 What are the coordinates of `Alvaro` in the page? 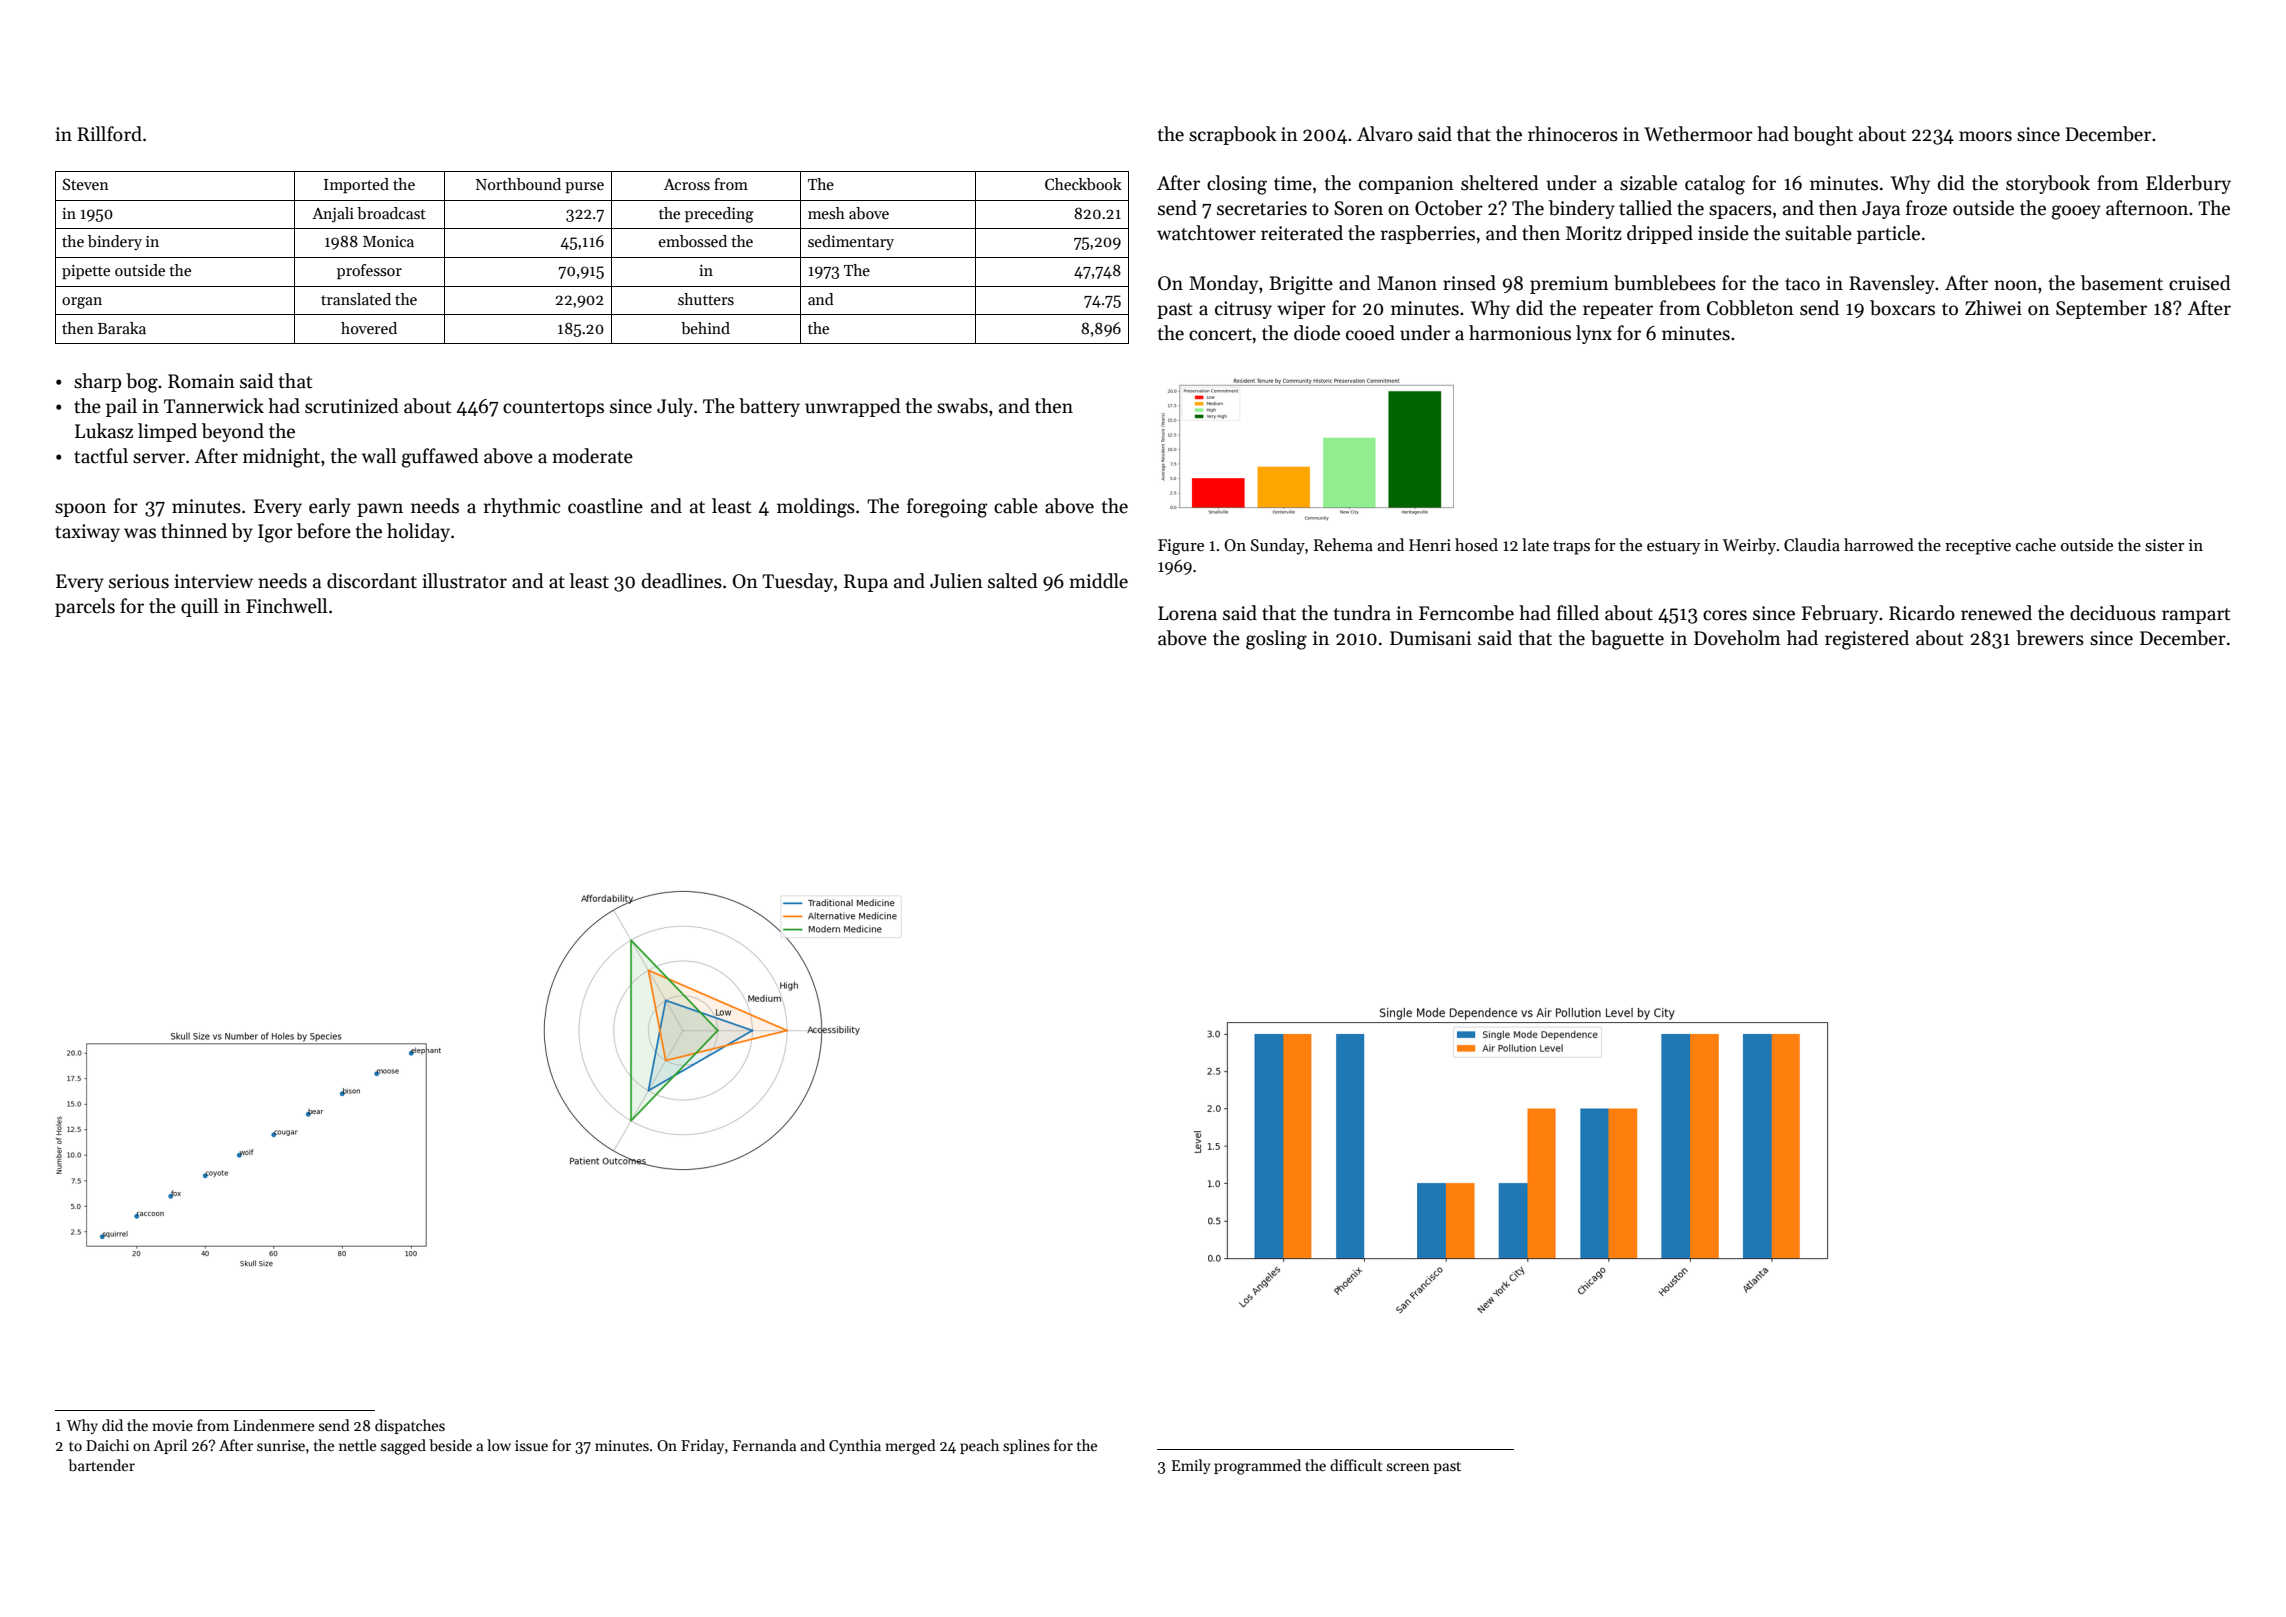 It's located at (1385, 134).
